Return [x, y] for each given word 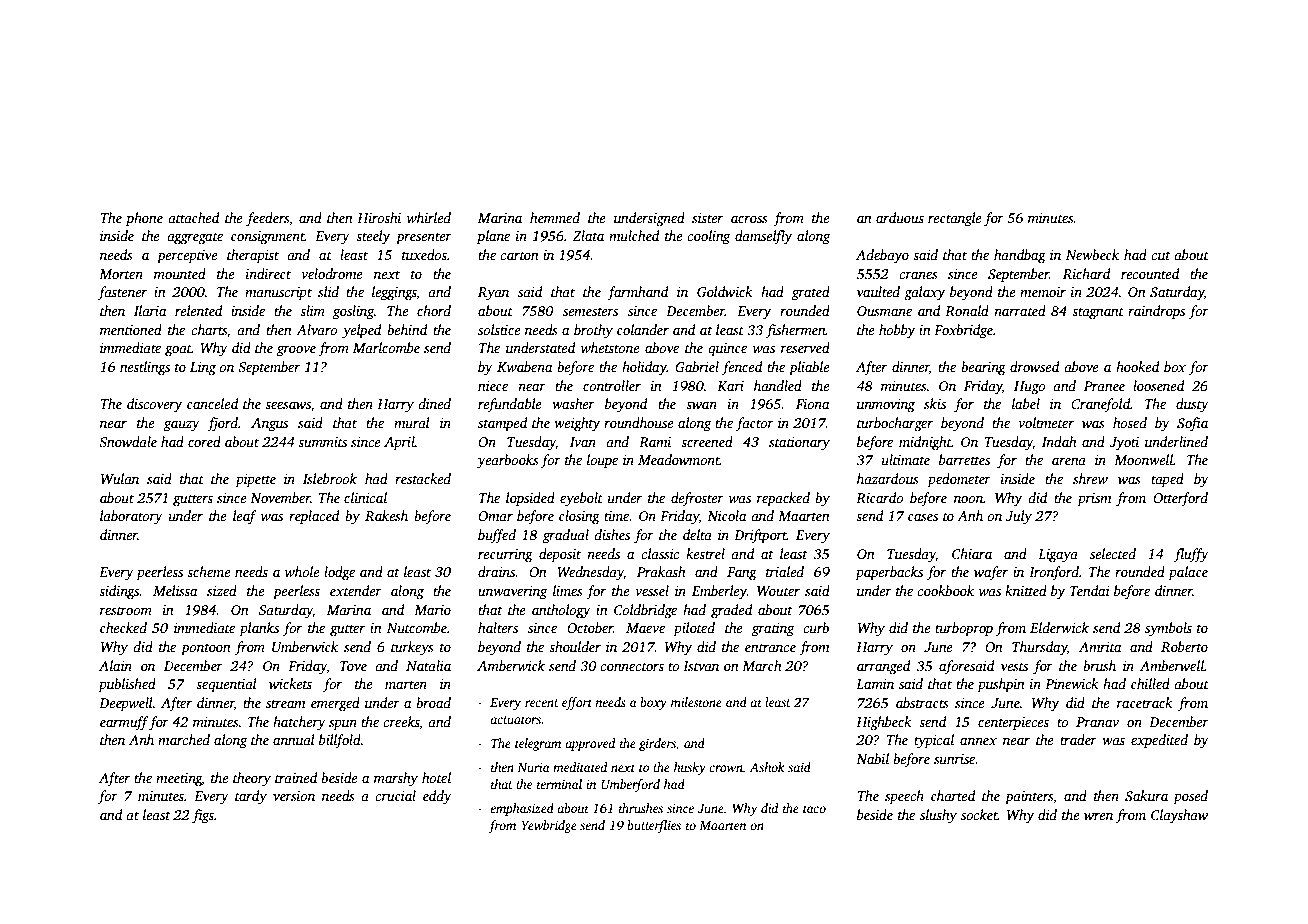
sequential [226, 685]
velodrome [332, 273]
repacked [783, 499]
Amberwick [511, 665]
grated [811, 293]
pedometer [959, 480]
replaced [314, 517]
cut [1161, 255]
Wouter [778, 591]
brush [1099, 665]
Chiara [972, 553]
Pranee [1104, 386]
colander [643, 329]
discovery [154, 405]
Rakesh [386, 515]
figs [203, 816]
